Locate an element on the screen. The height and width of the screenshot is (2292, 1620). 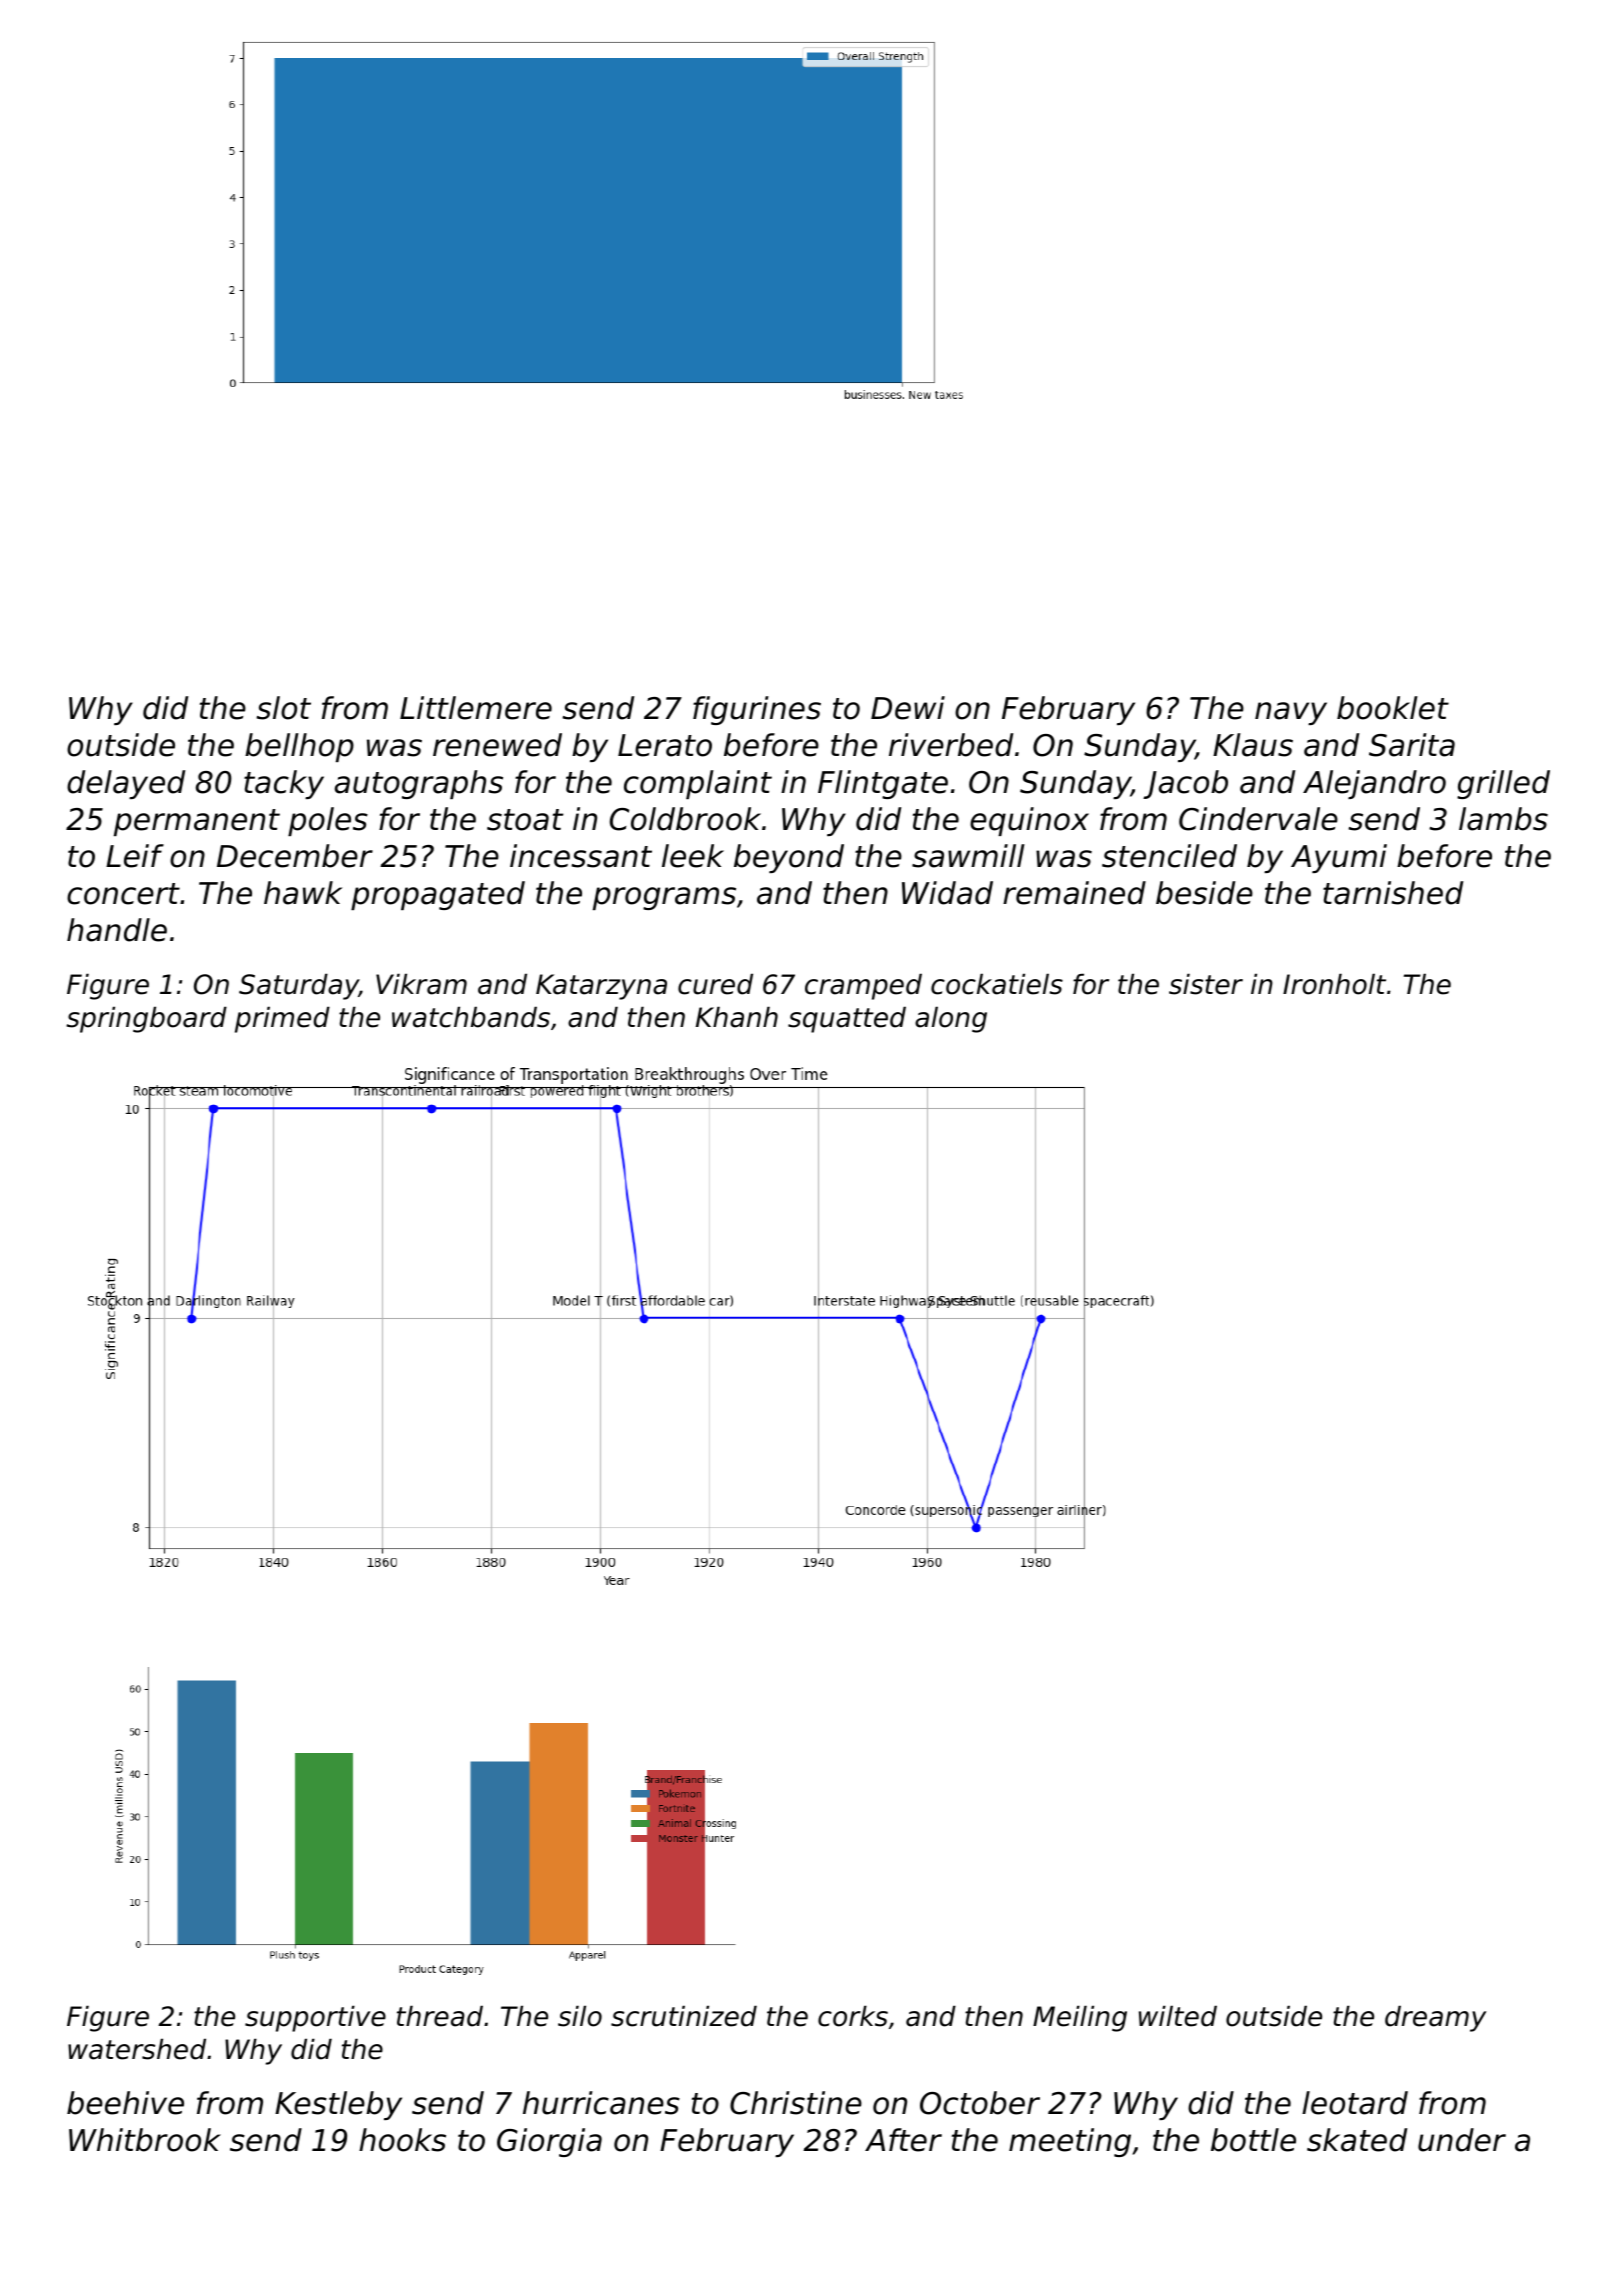
booklet is located at coordinates (1393, 708).
